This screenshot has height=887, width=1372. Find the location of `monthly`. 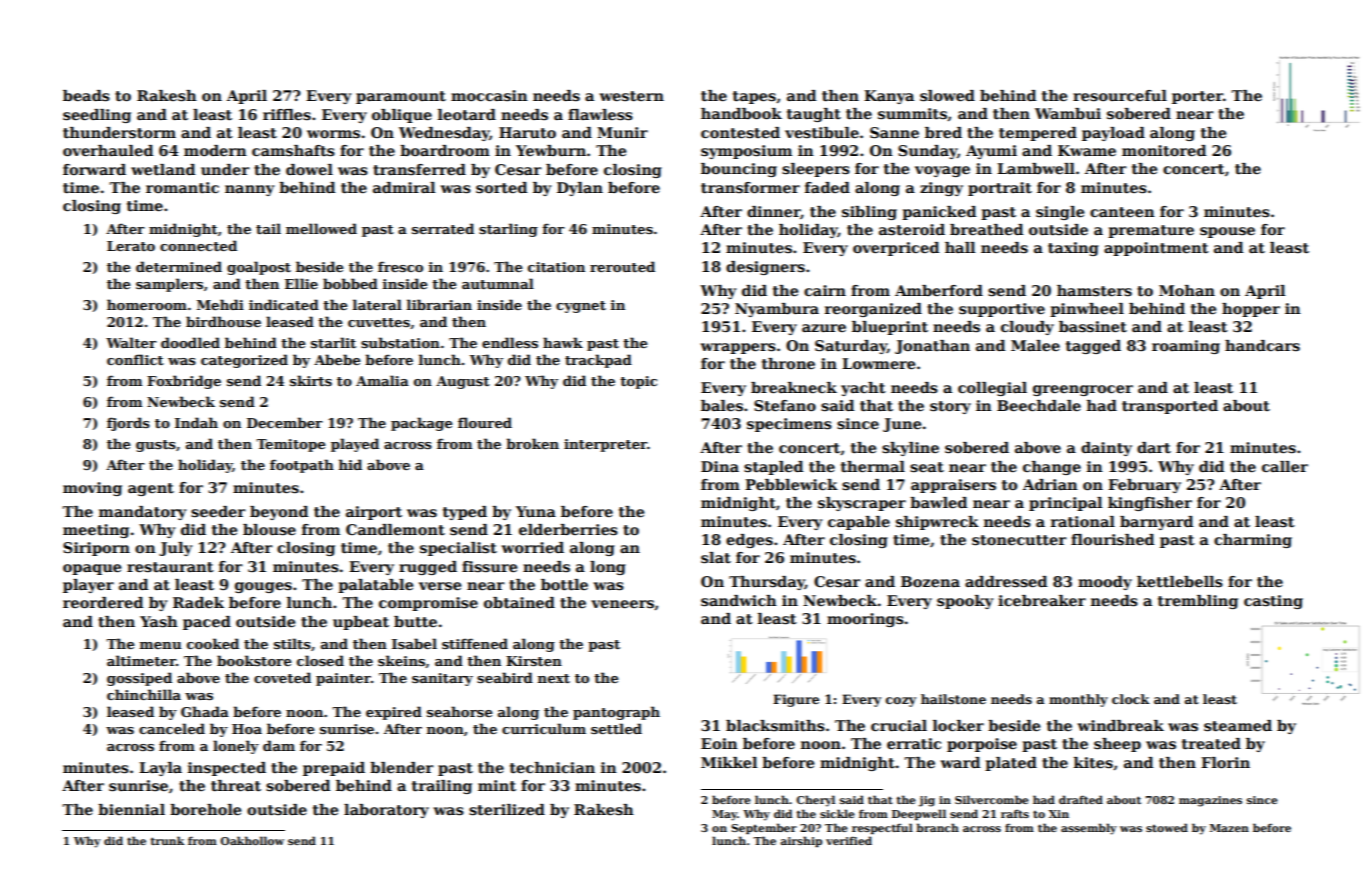

monthly is located at coordinates (1078, 700).
